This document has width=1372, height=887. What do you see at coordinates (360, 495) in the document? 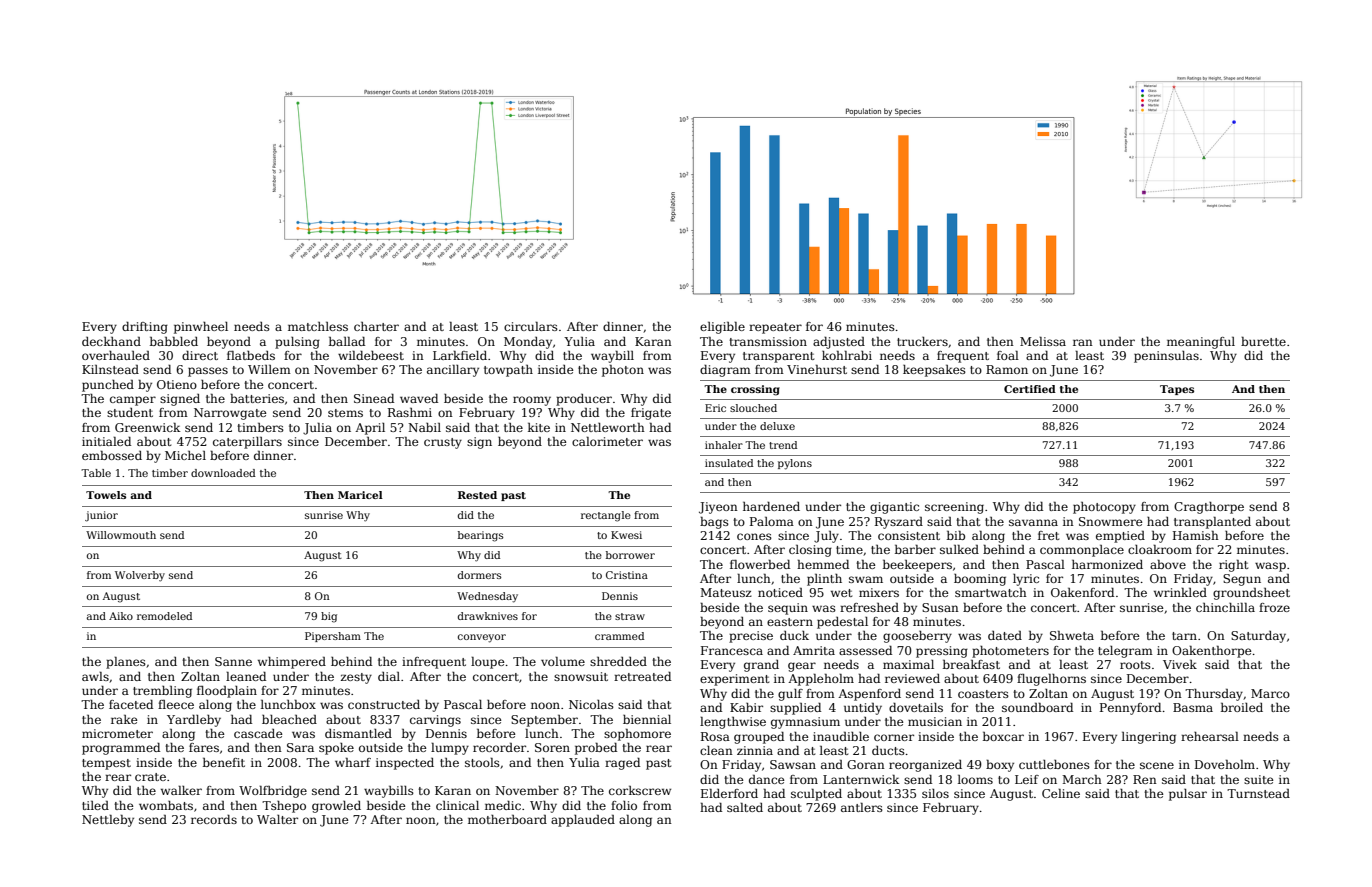
I see `Maricel` at bounding box center [360, 495].
